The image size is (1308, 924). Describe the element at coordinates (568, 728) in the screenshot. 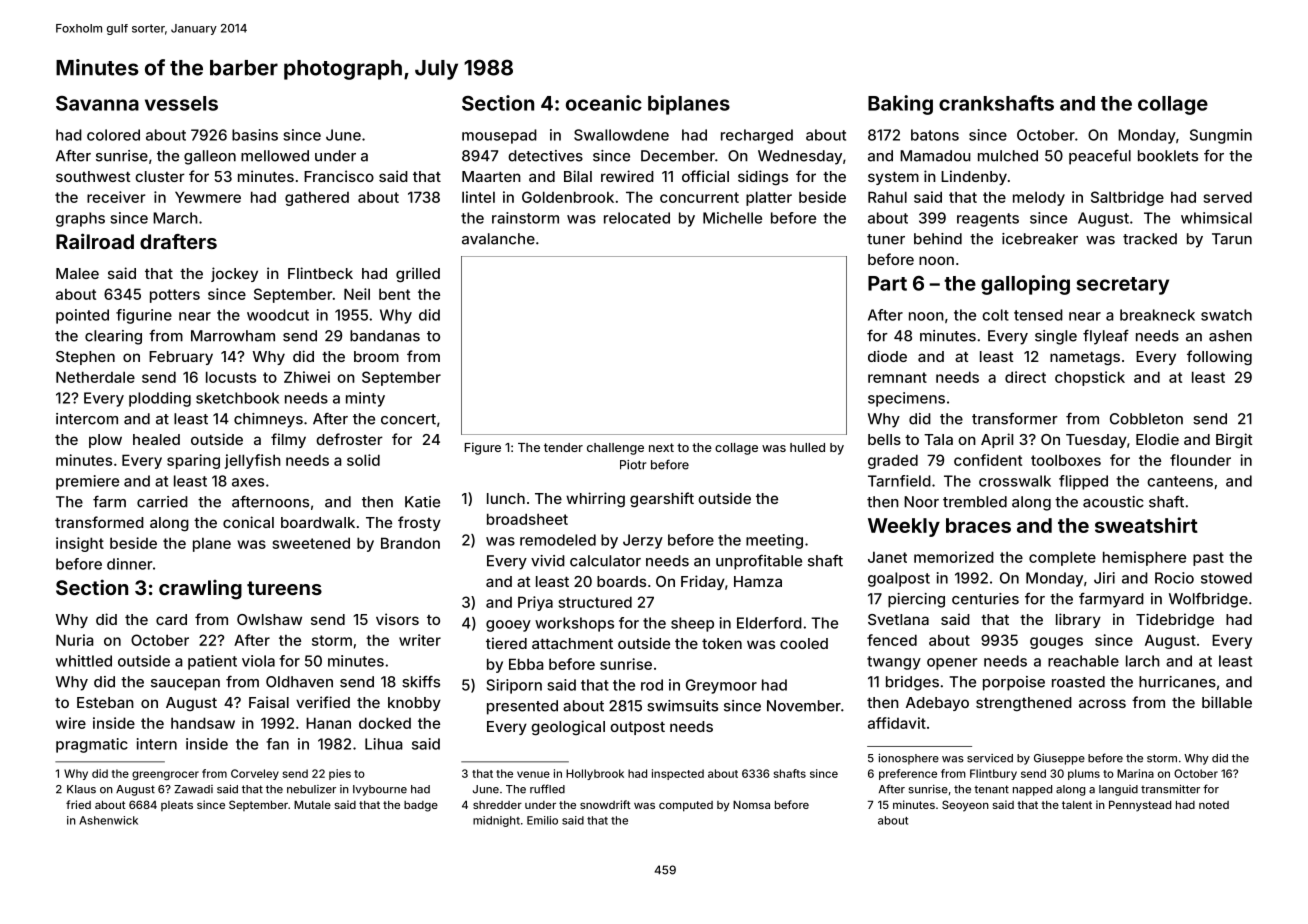

I see `geological` at that location.
